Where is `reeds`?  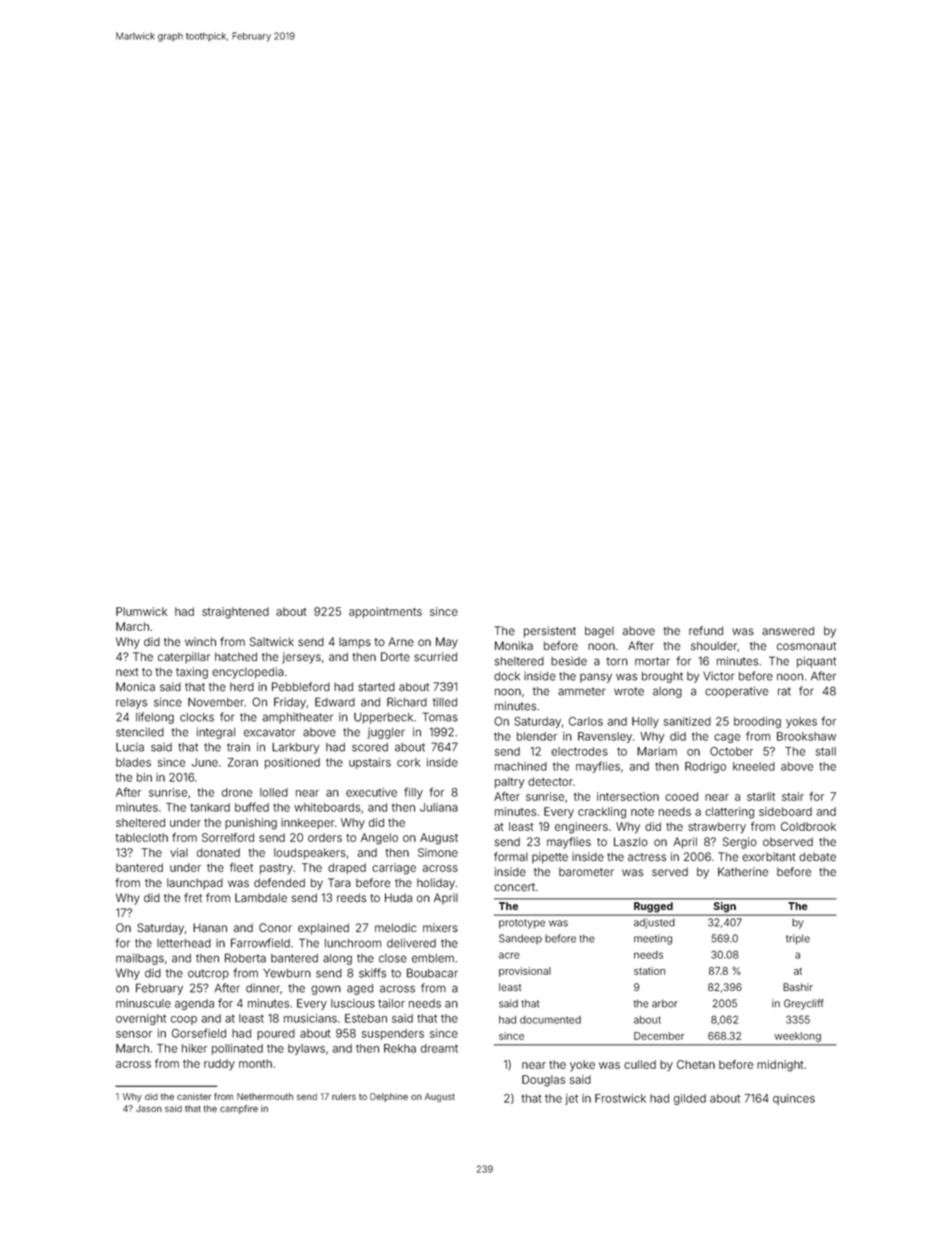
reeds is located at coordinates (351, 898).
